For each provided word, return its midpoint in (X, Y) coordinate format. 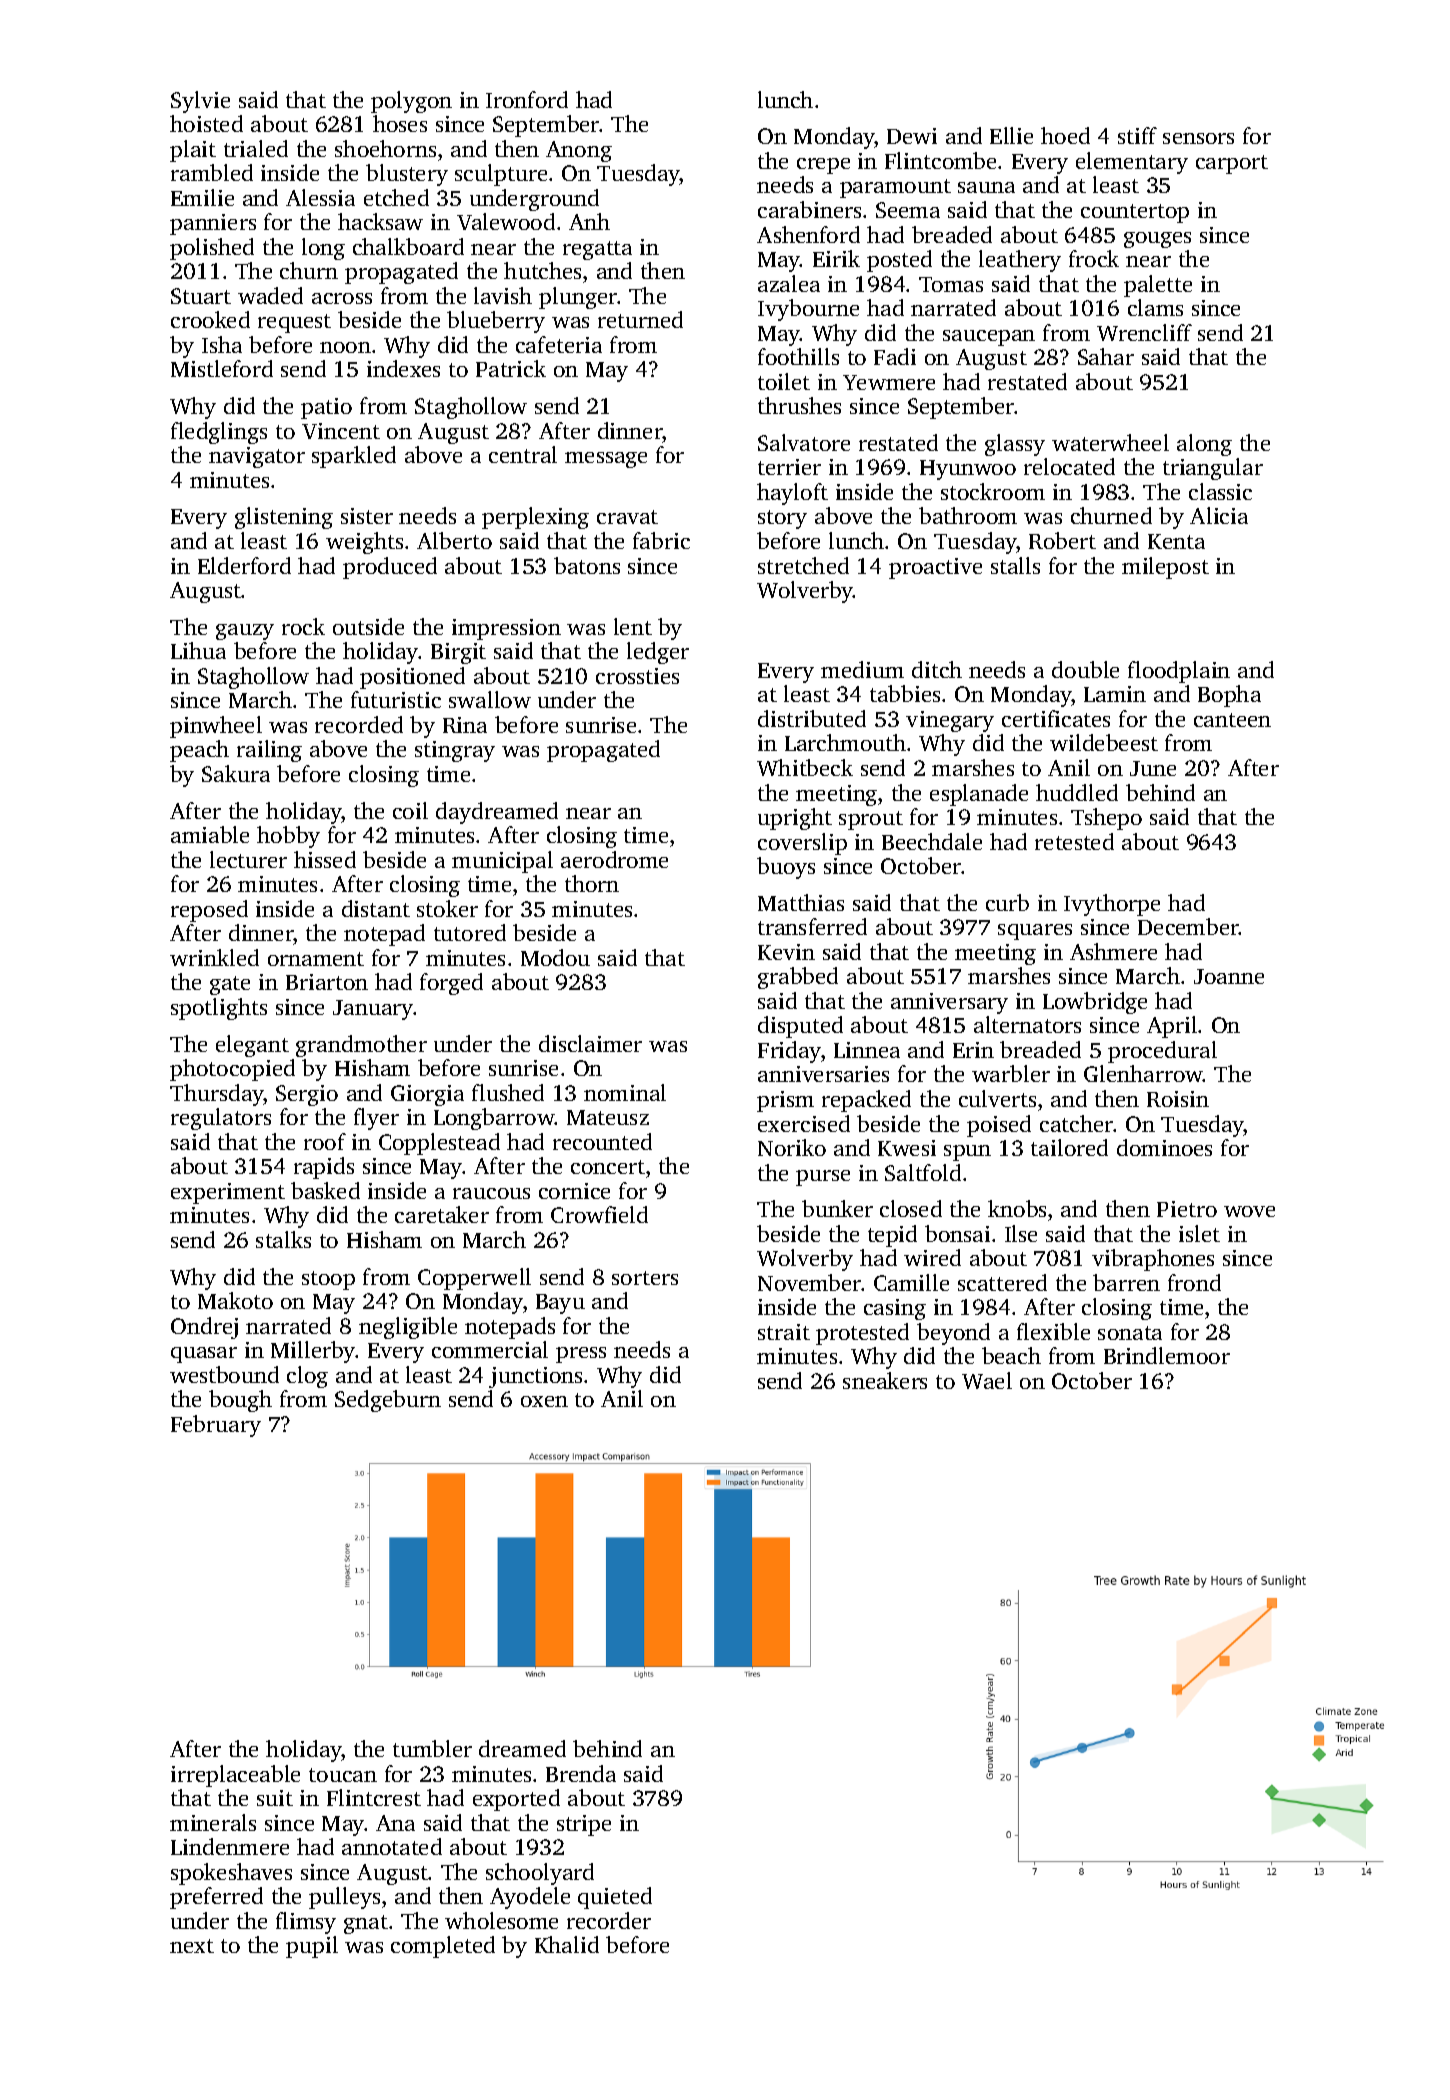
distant (376, 908)
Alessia (320, 197)
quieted (615, 1898)
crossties (637, 676)
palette (1158, 286)
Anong (579, 151)
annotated (392, 1846)
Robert (1062, 540)
